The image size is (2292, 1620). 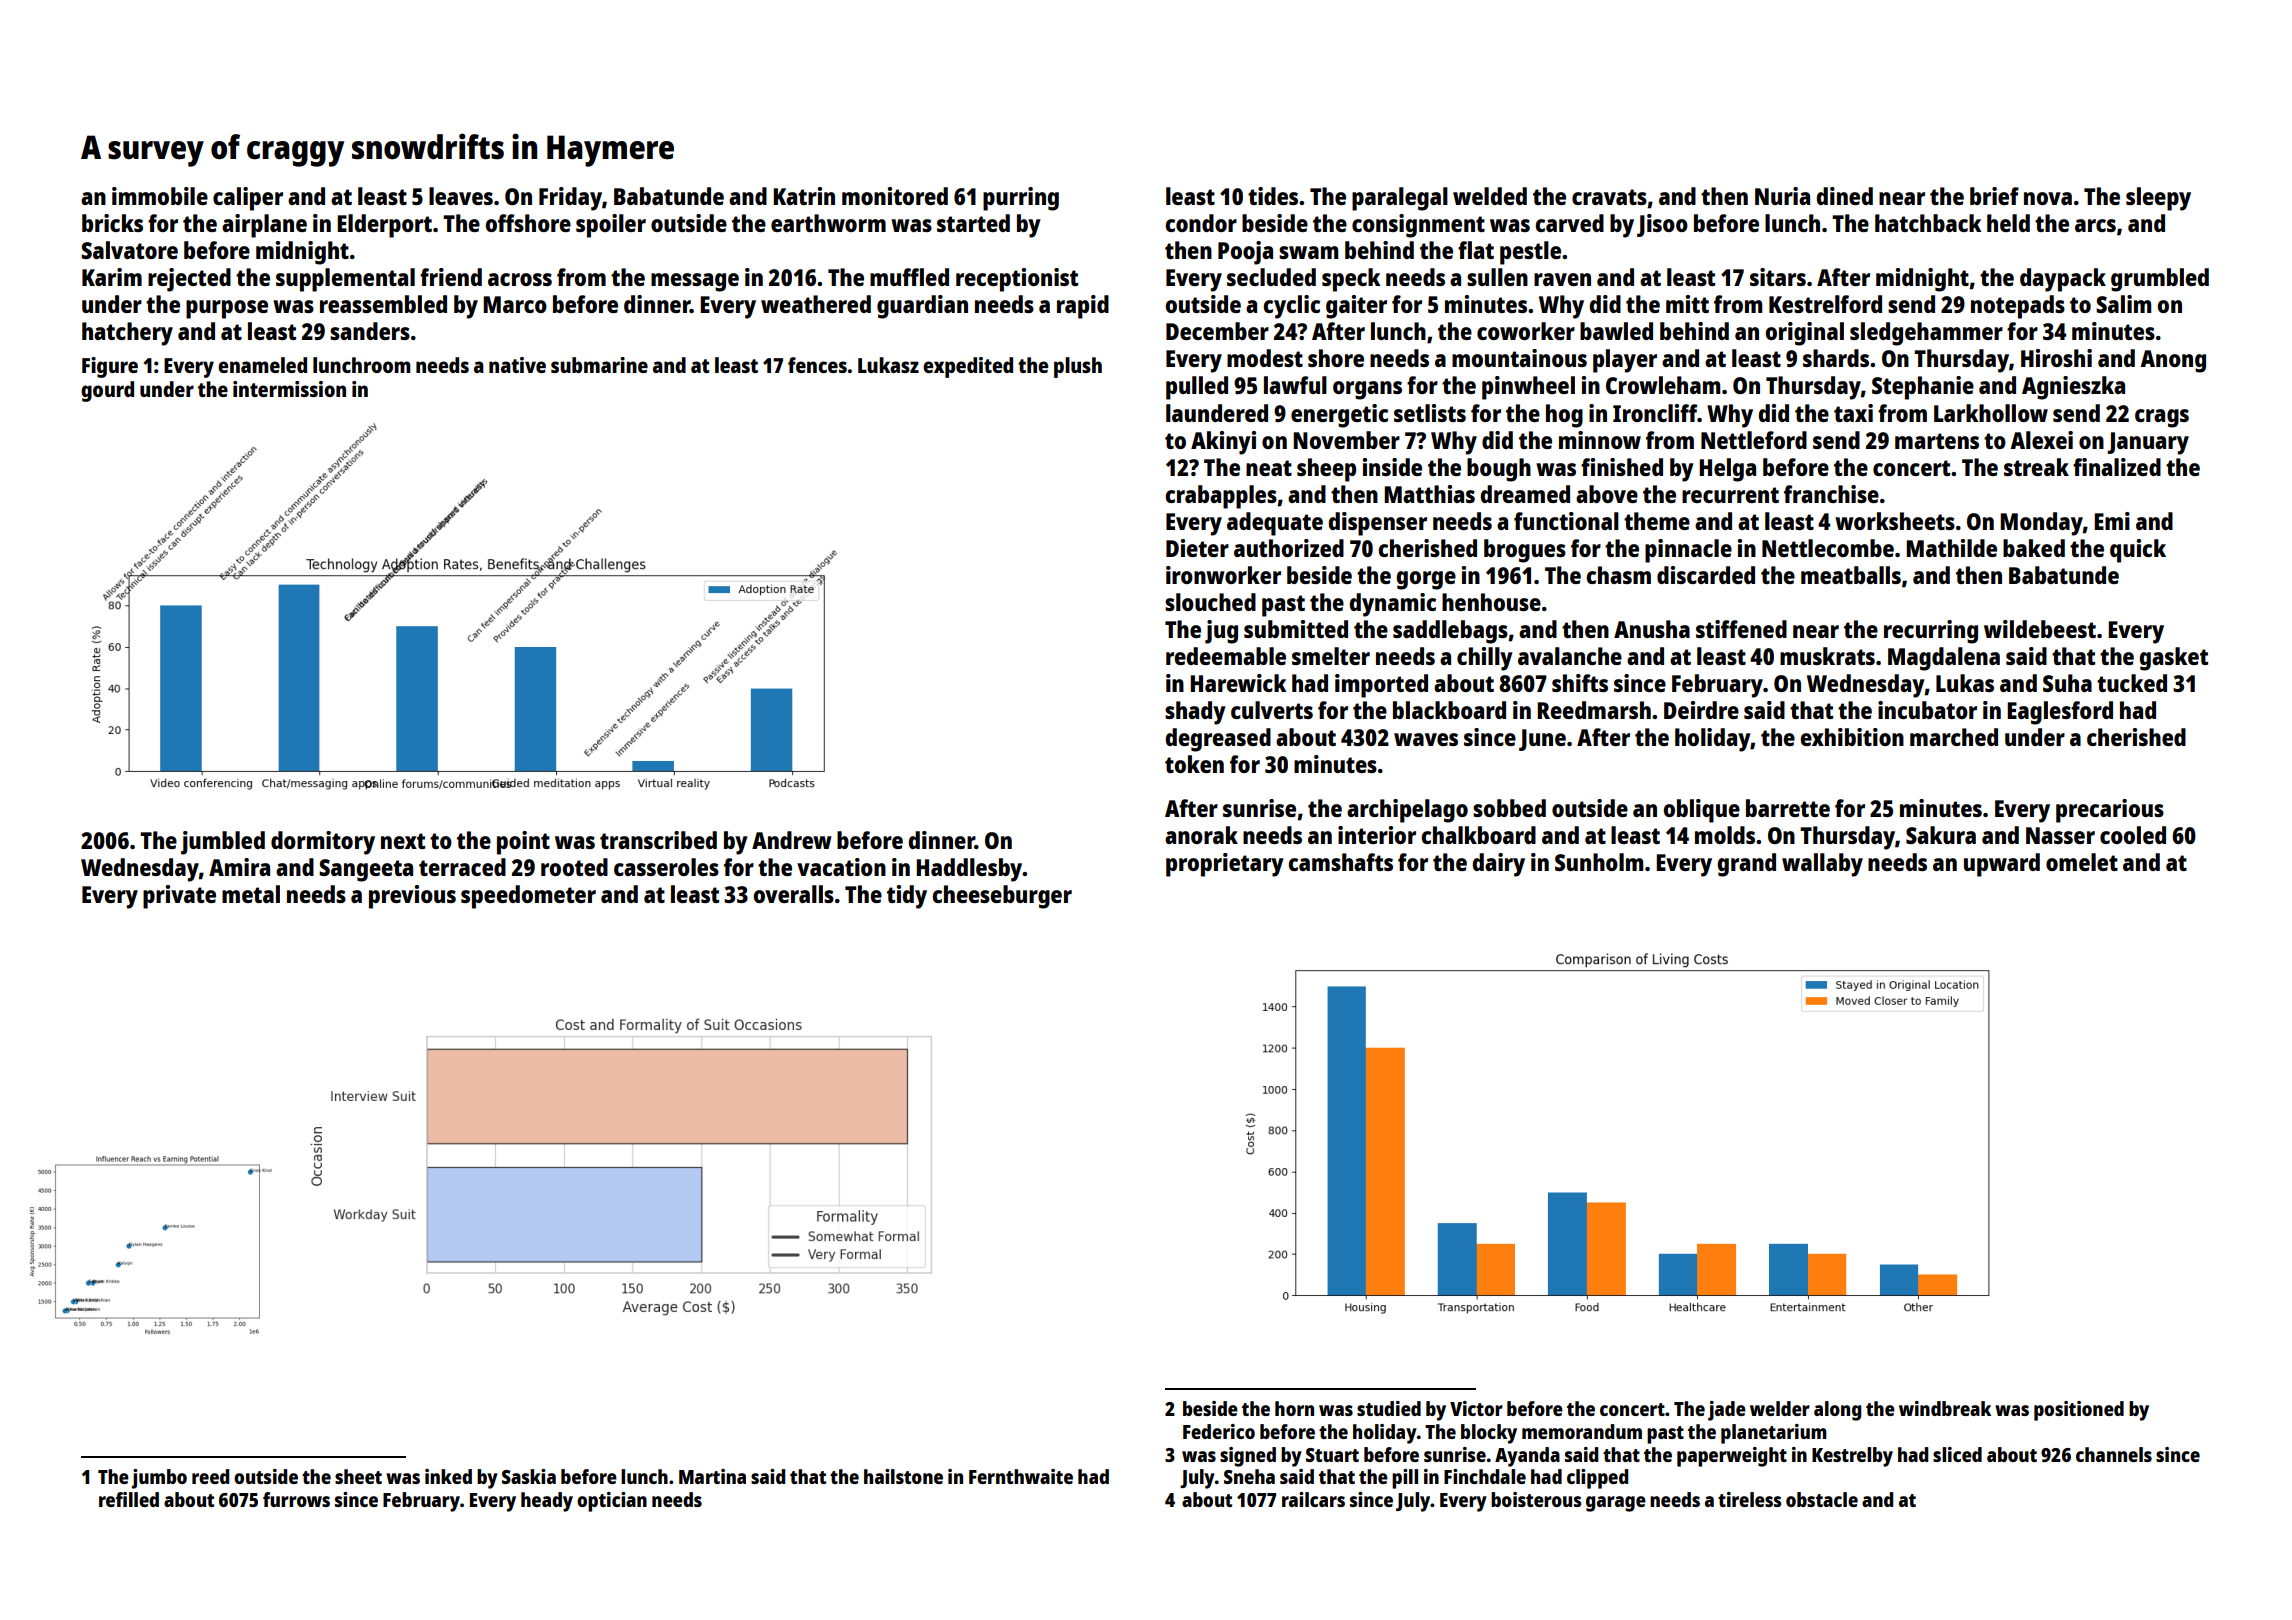 What do you see at coordinates (1210, 602) in the page?
I see `slouched` at bounding box center [1210, 602].
